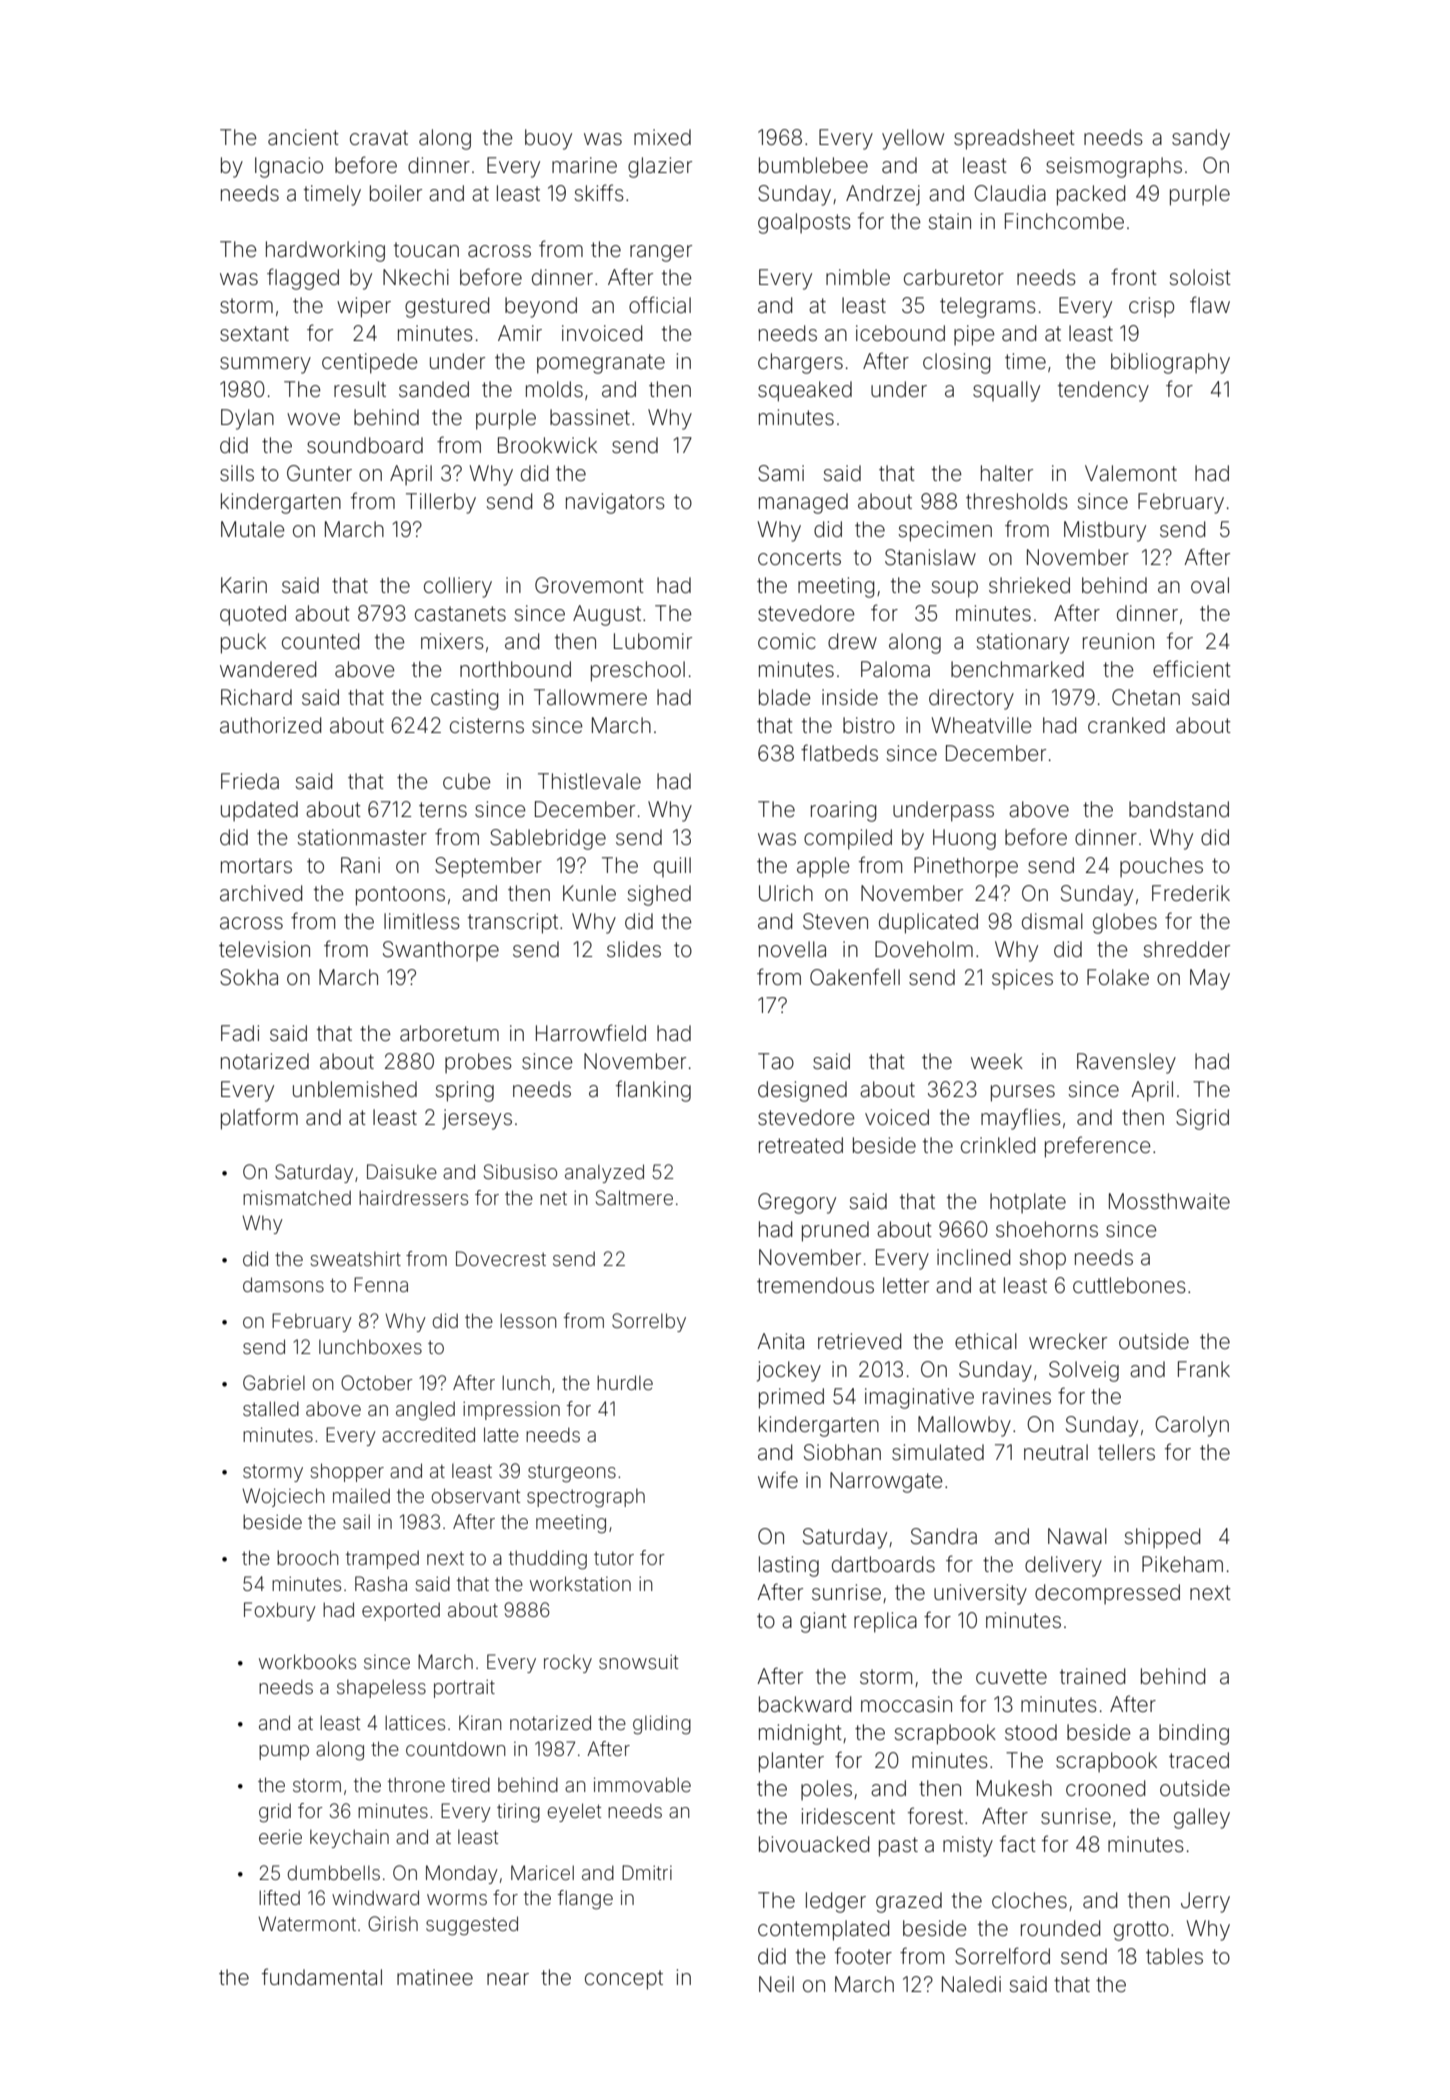  What do you see at coordinates (649, 1322) in the page?
I see `Sorrelby` at bounding box center [649, 1322].
